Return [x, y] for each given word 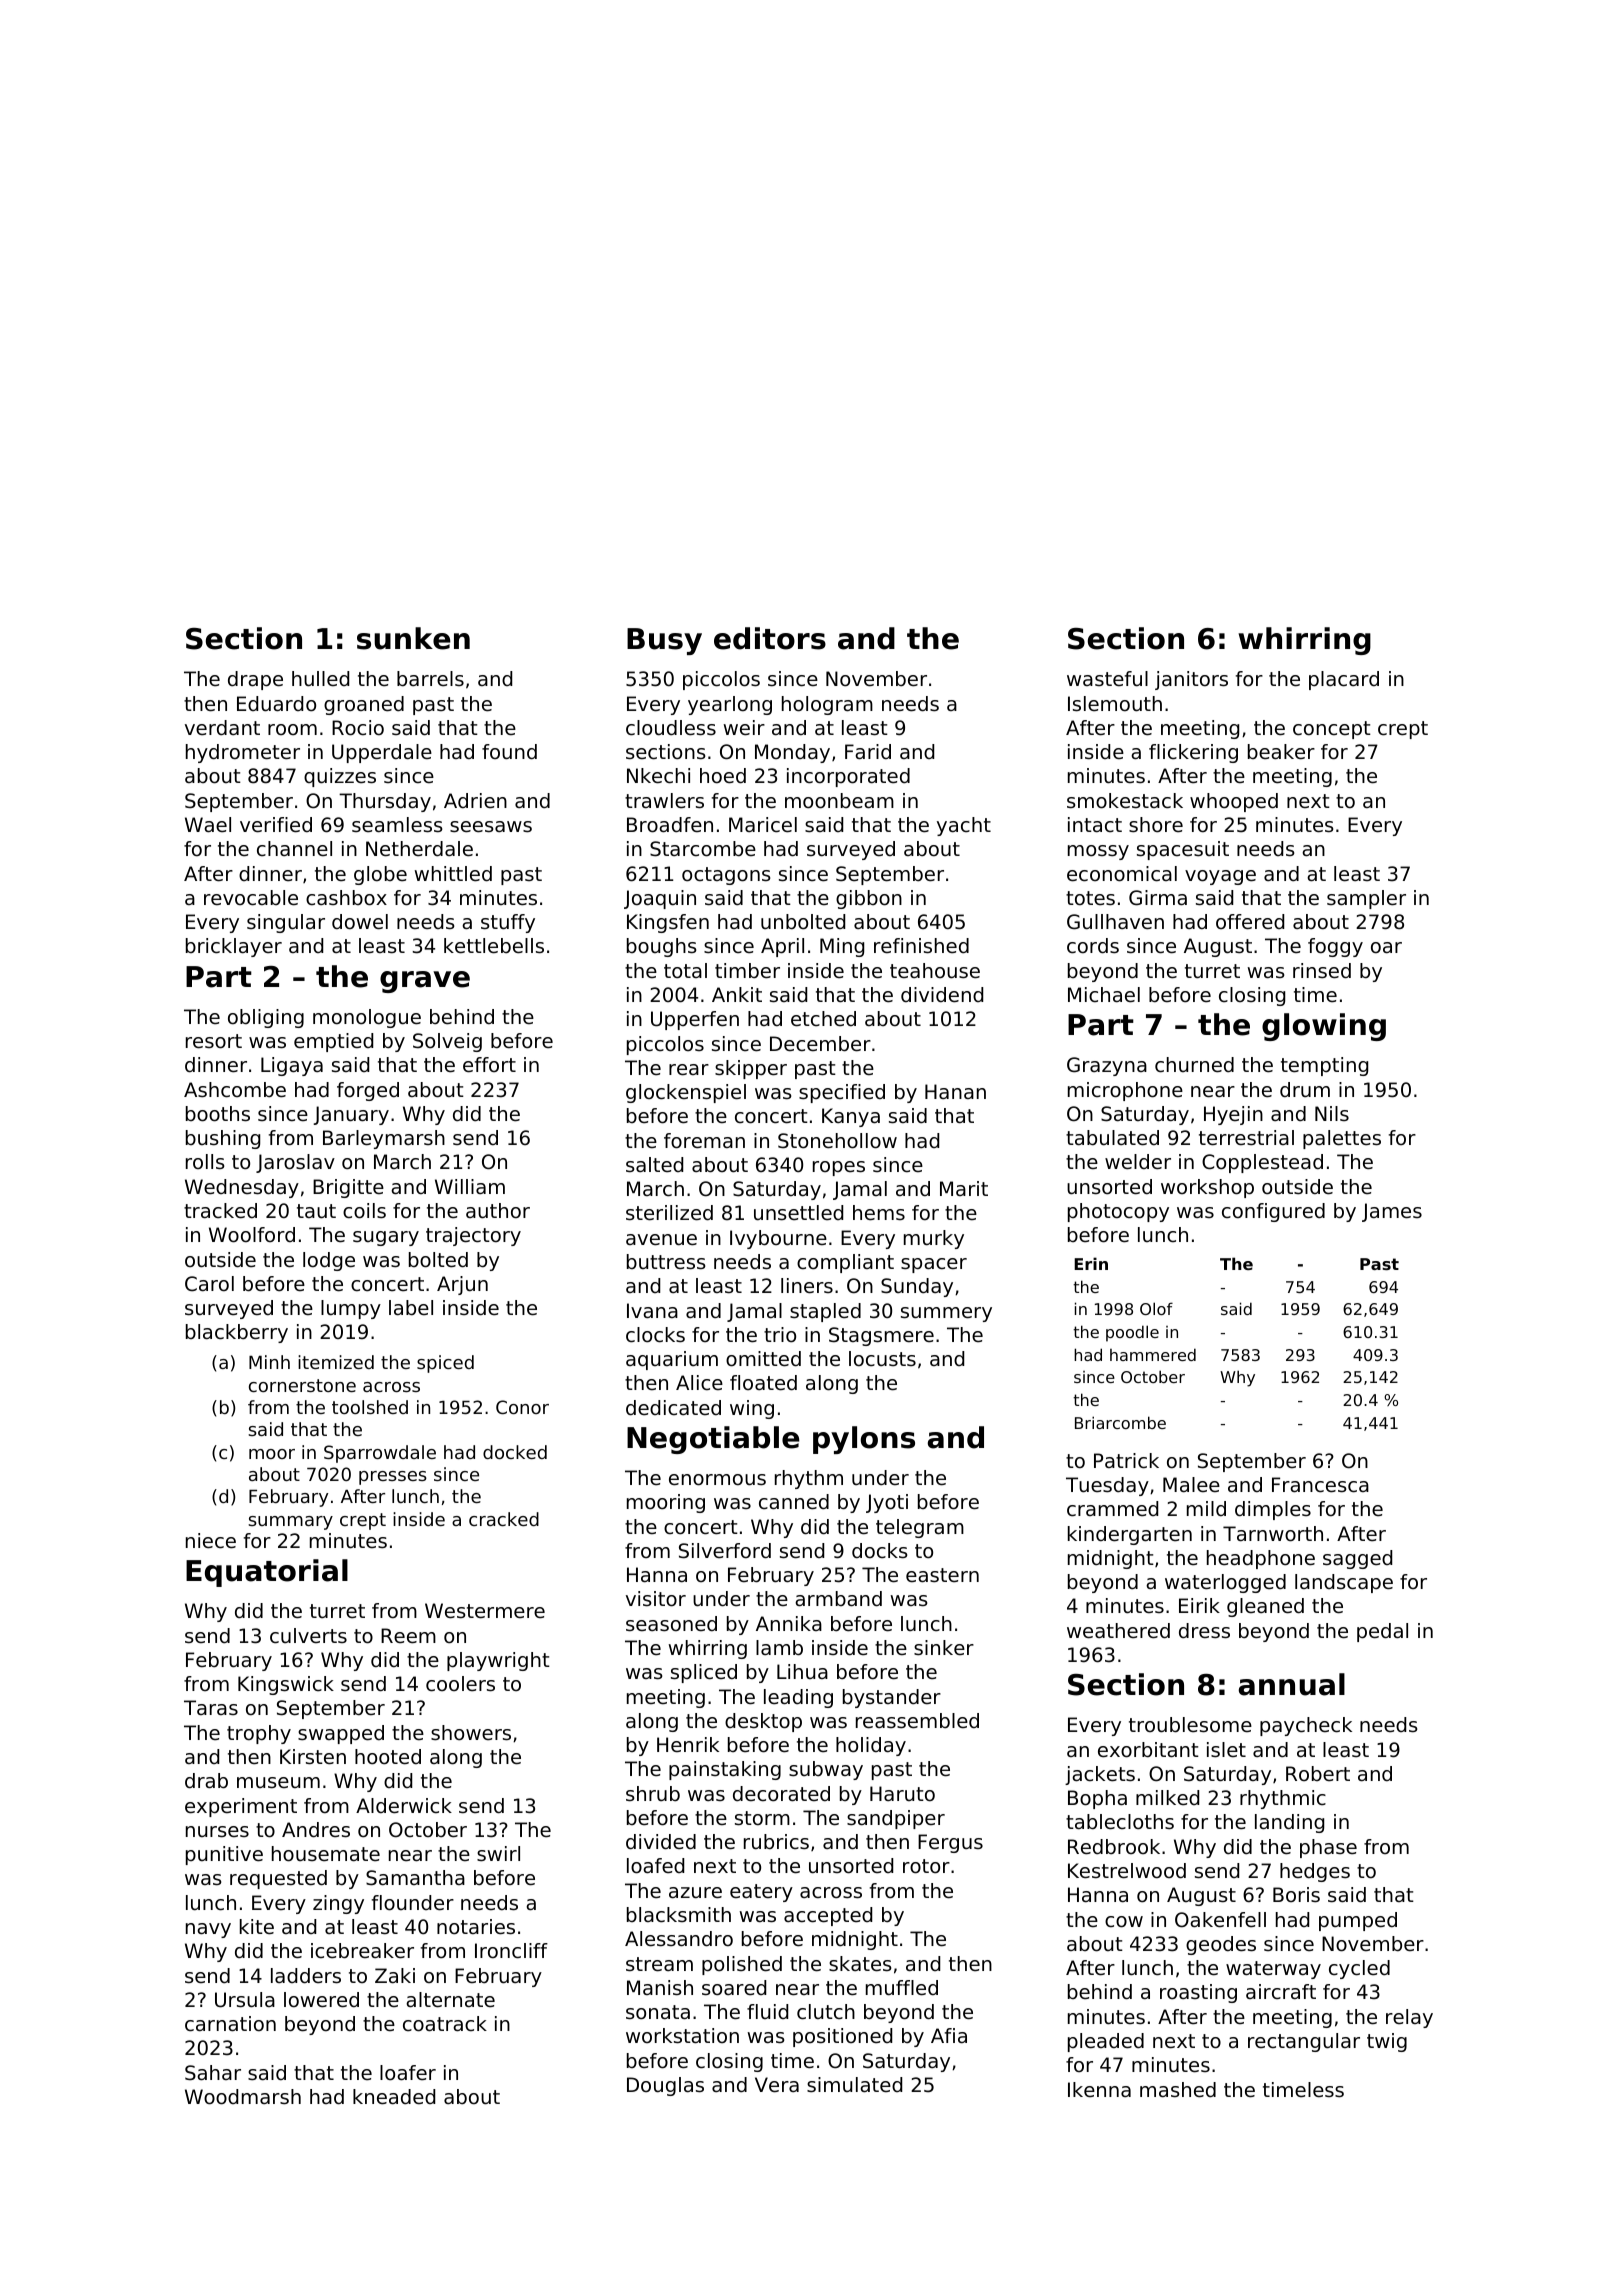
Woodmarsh [243, 2097]
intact [1095, 824]
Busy [664, 641]
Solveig [447, 1042]
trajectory [473, 1236]
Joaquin [660, 899]
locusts [882, 1359]
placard [1344, 680]
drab [206, 1781]
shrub [653, 1794]
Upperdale [382, 753]
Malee [1191, 1484]
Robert [1318, 1773]
